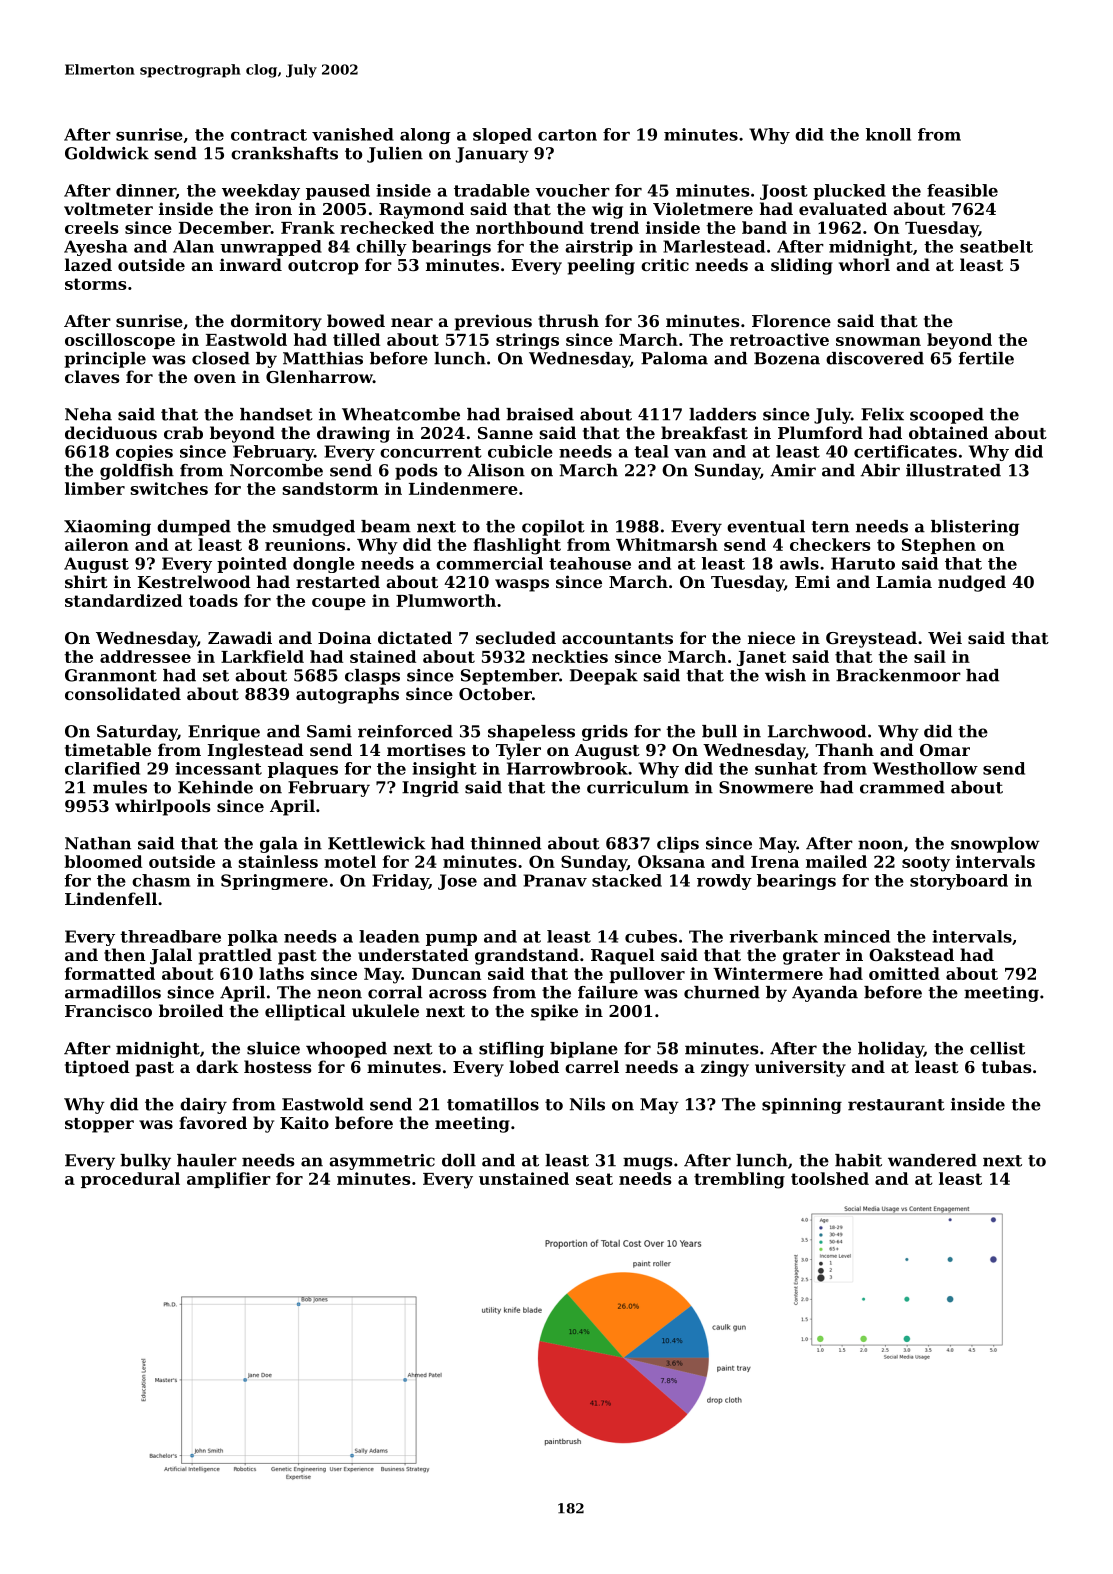 The width and height of the screenshot is (1113, 1574). Describe the element at coordinates (130, 1180) in the screenshot. I see `procedural` at that location.
